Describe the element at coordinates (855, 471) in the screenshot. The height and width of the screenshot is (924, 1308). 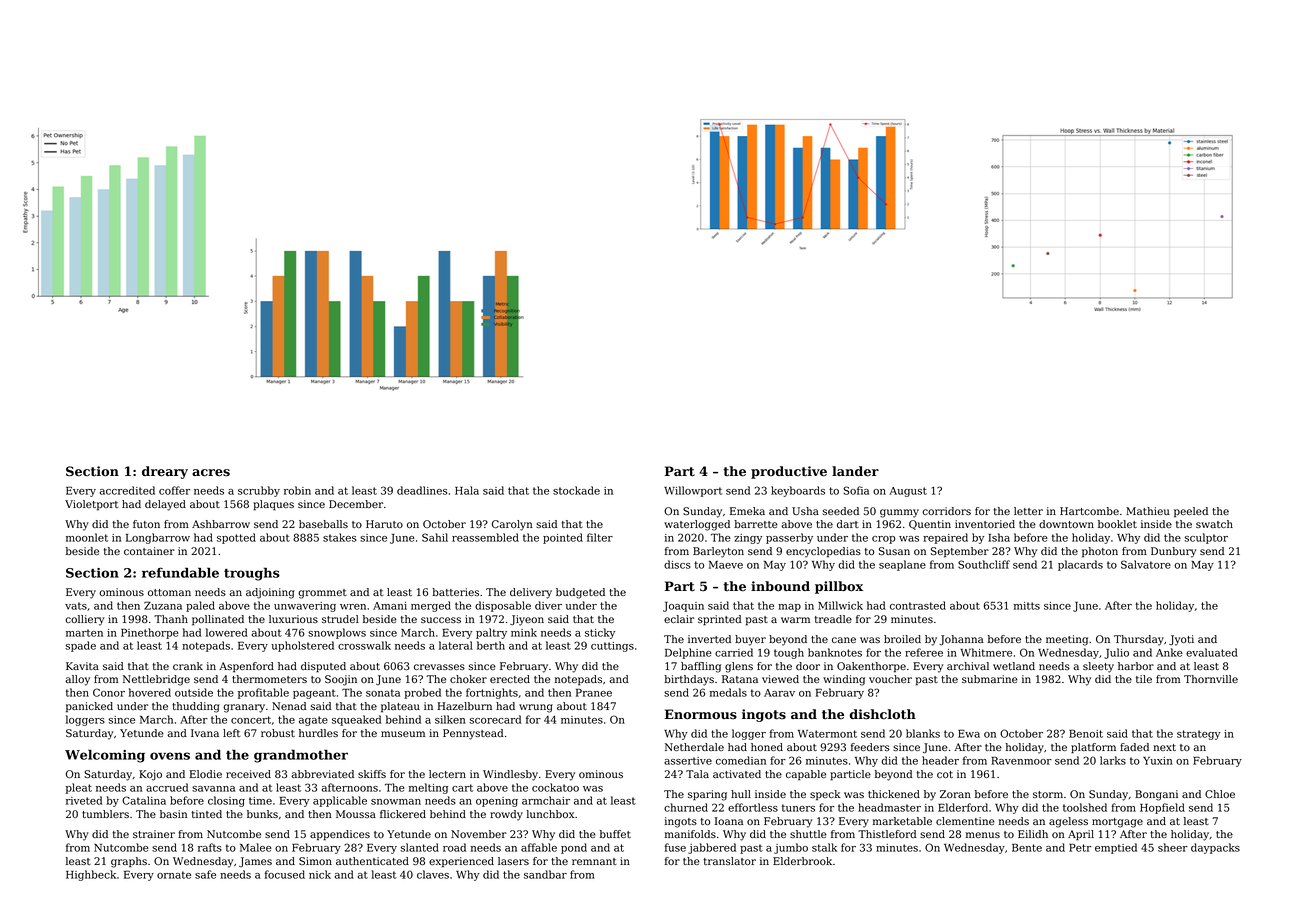
I see `lander` at that location.
